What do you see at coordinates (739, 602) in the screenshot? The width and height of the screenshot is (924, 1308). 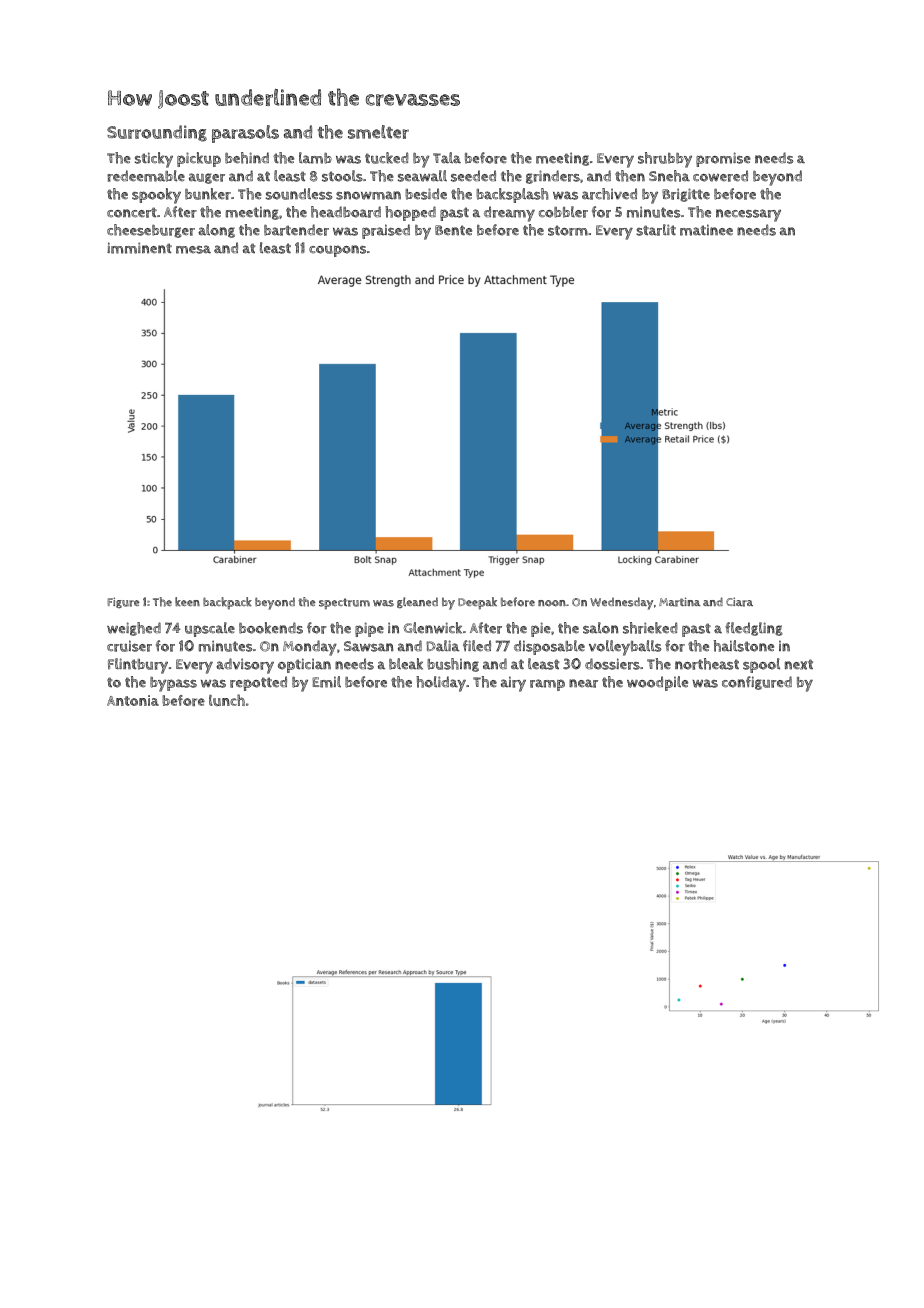 I see `Ciara` at bounding box center [739, 602].
